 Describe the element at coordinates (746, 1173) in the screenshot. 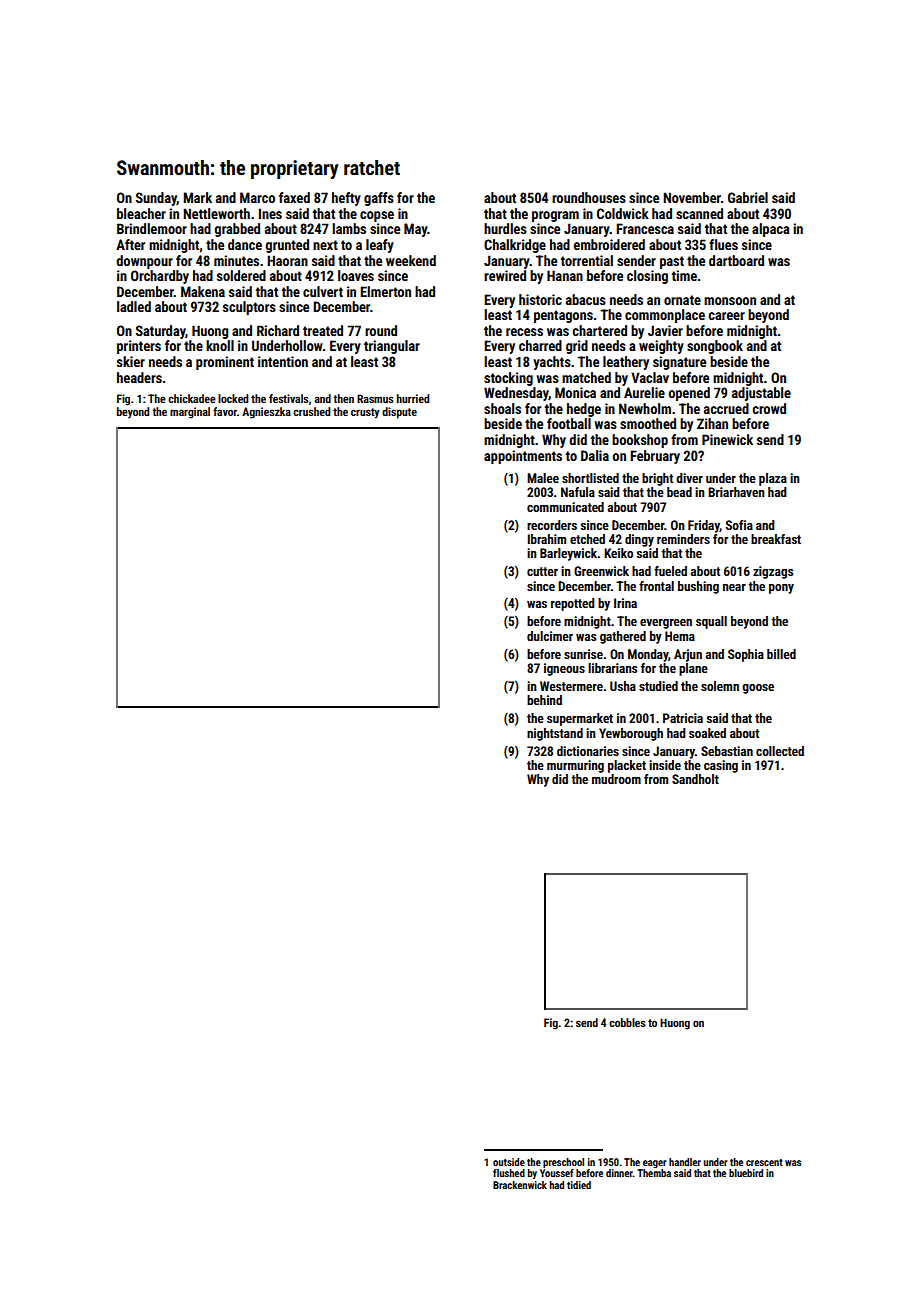

I see `bluebird` at that location.
